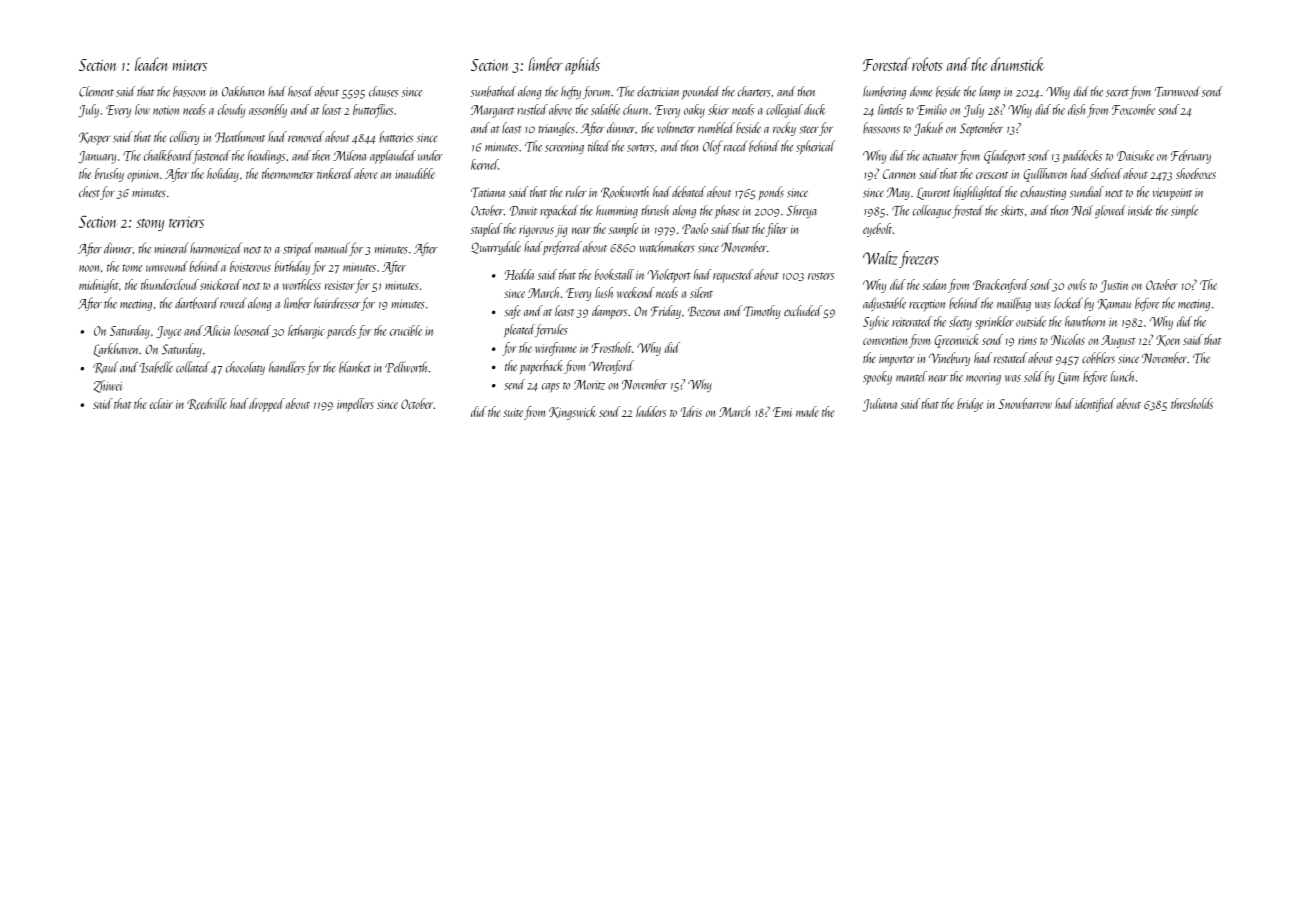 The height and width of the page is (924, 1308). Describe the element at coordinates (243, 91) in the page. I see `Oakhaven` at that location.
